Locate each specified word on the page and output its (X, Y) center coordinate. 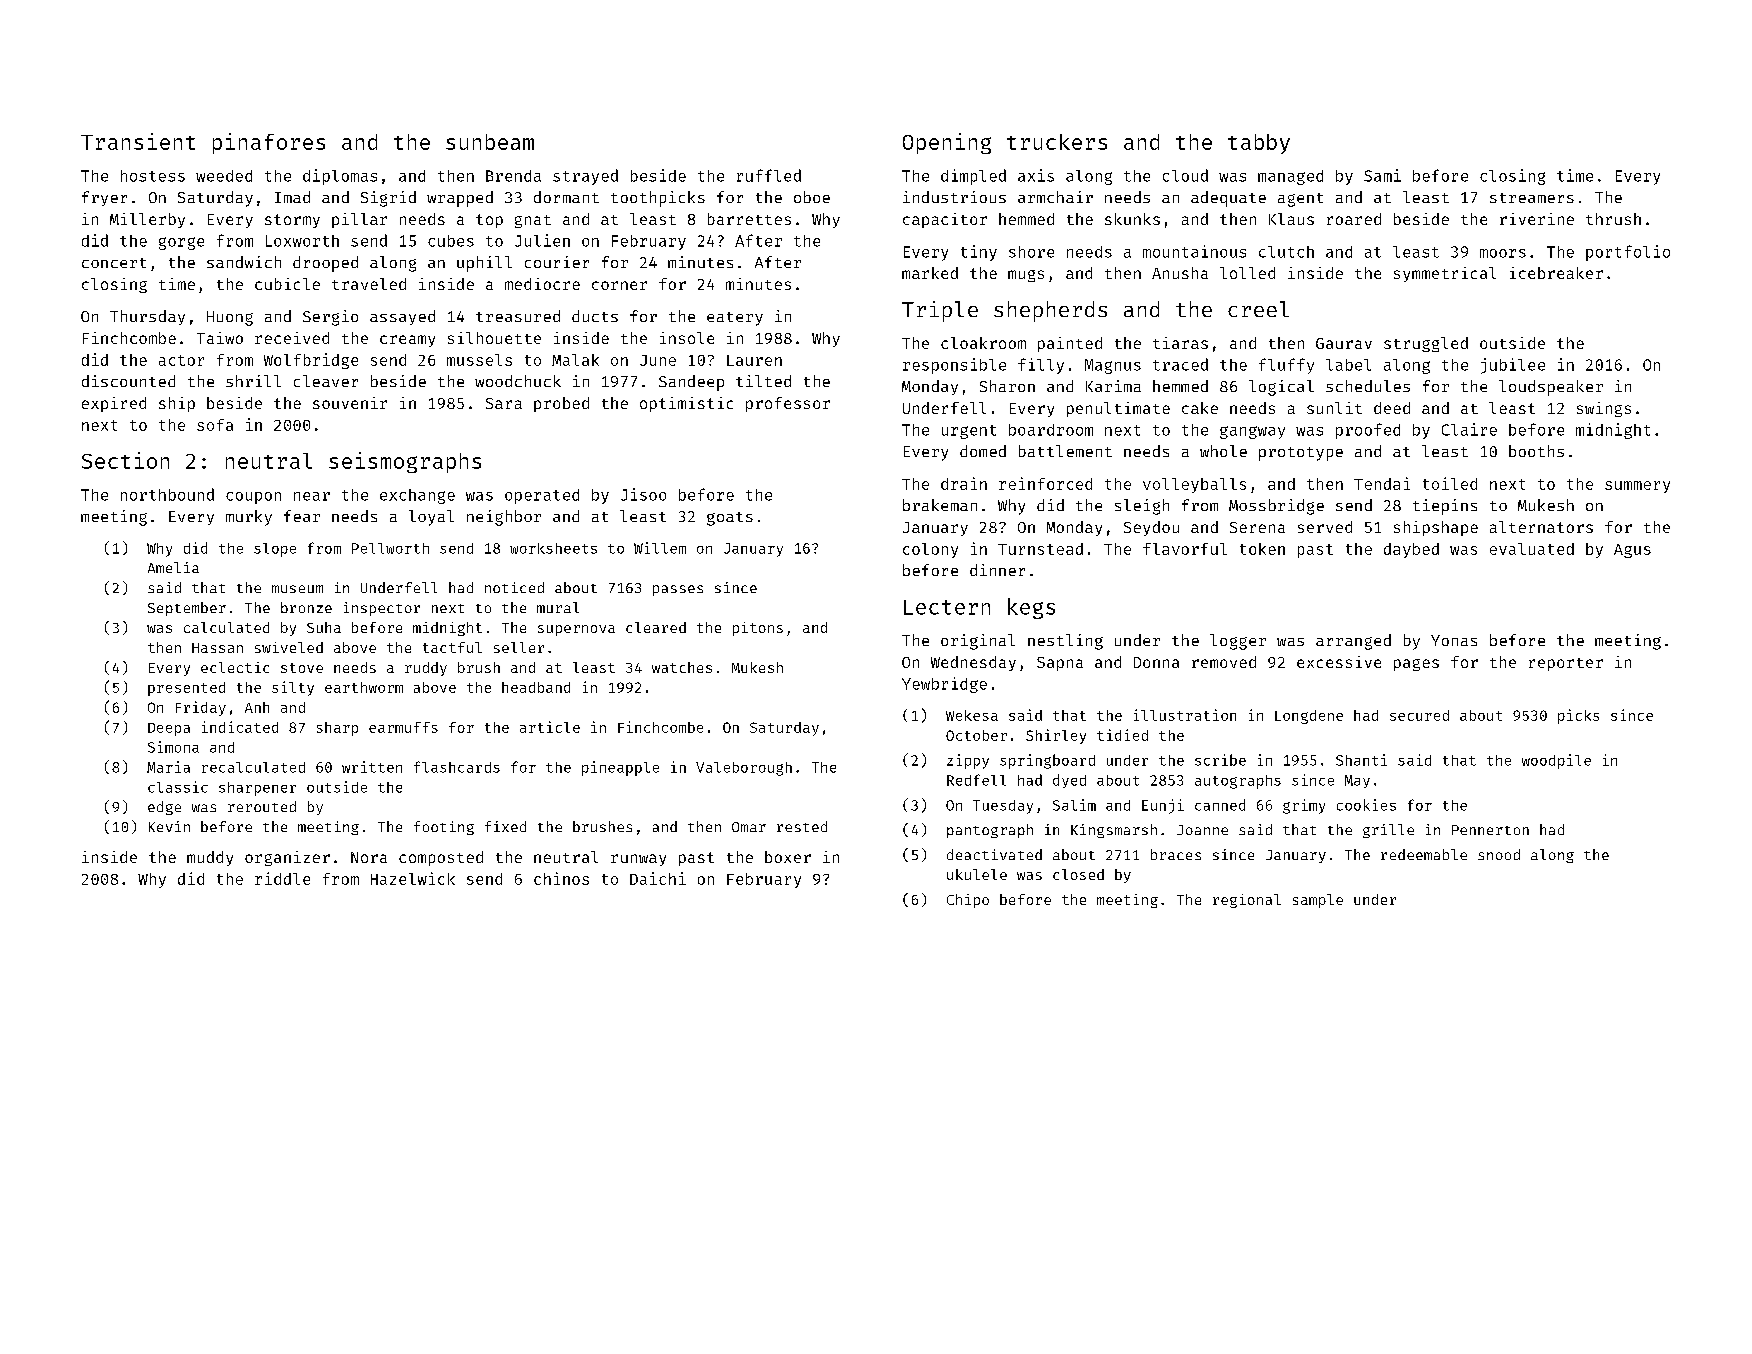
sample (1318, 901)
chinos (561, 878)
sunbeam (490, 142)
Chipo (968, 901)
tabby (1259, 144)
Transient (138, 141)
